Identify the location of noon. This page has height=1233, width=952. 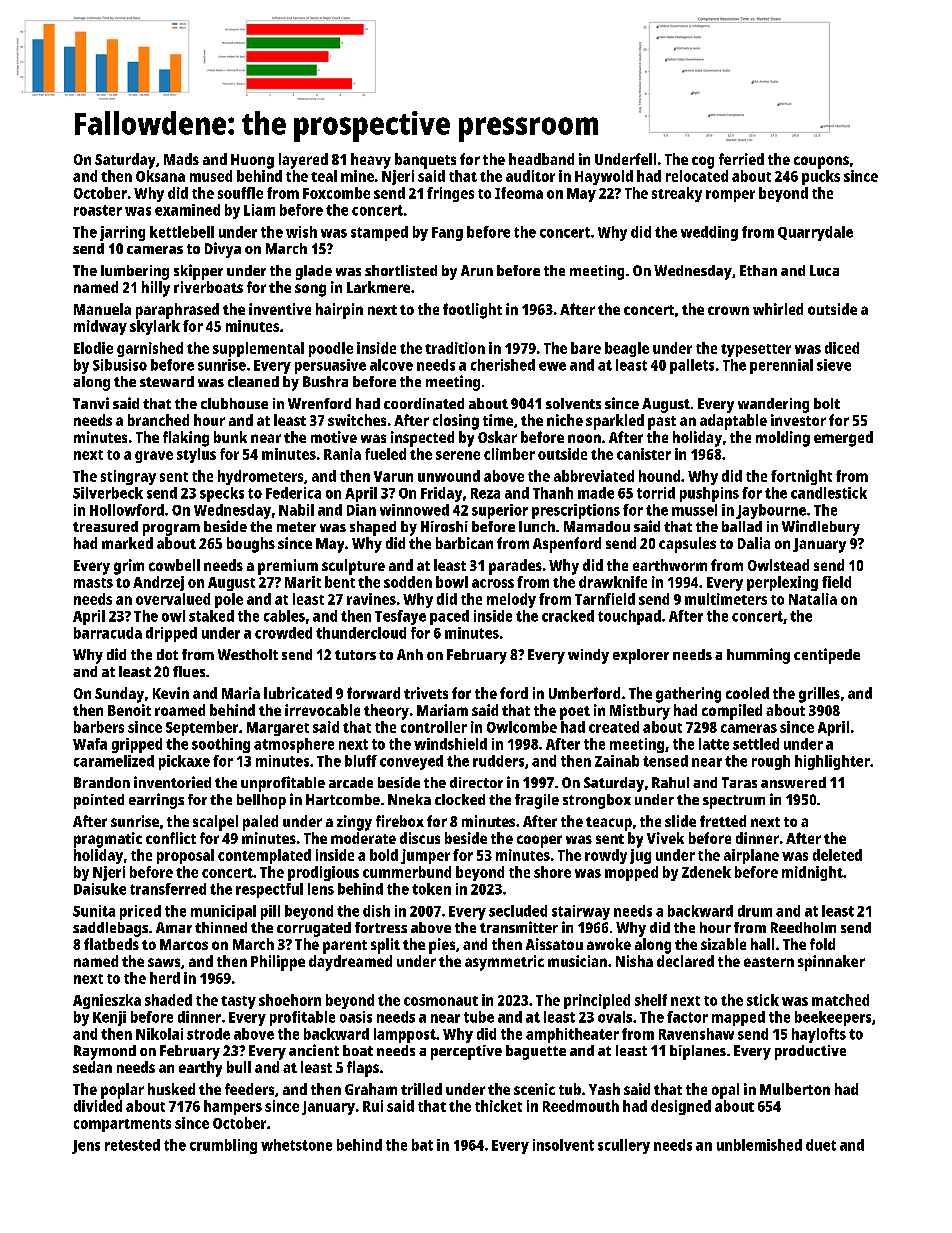
(584, 438).
